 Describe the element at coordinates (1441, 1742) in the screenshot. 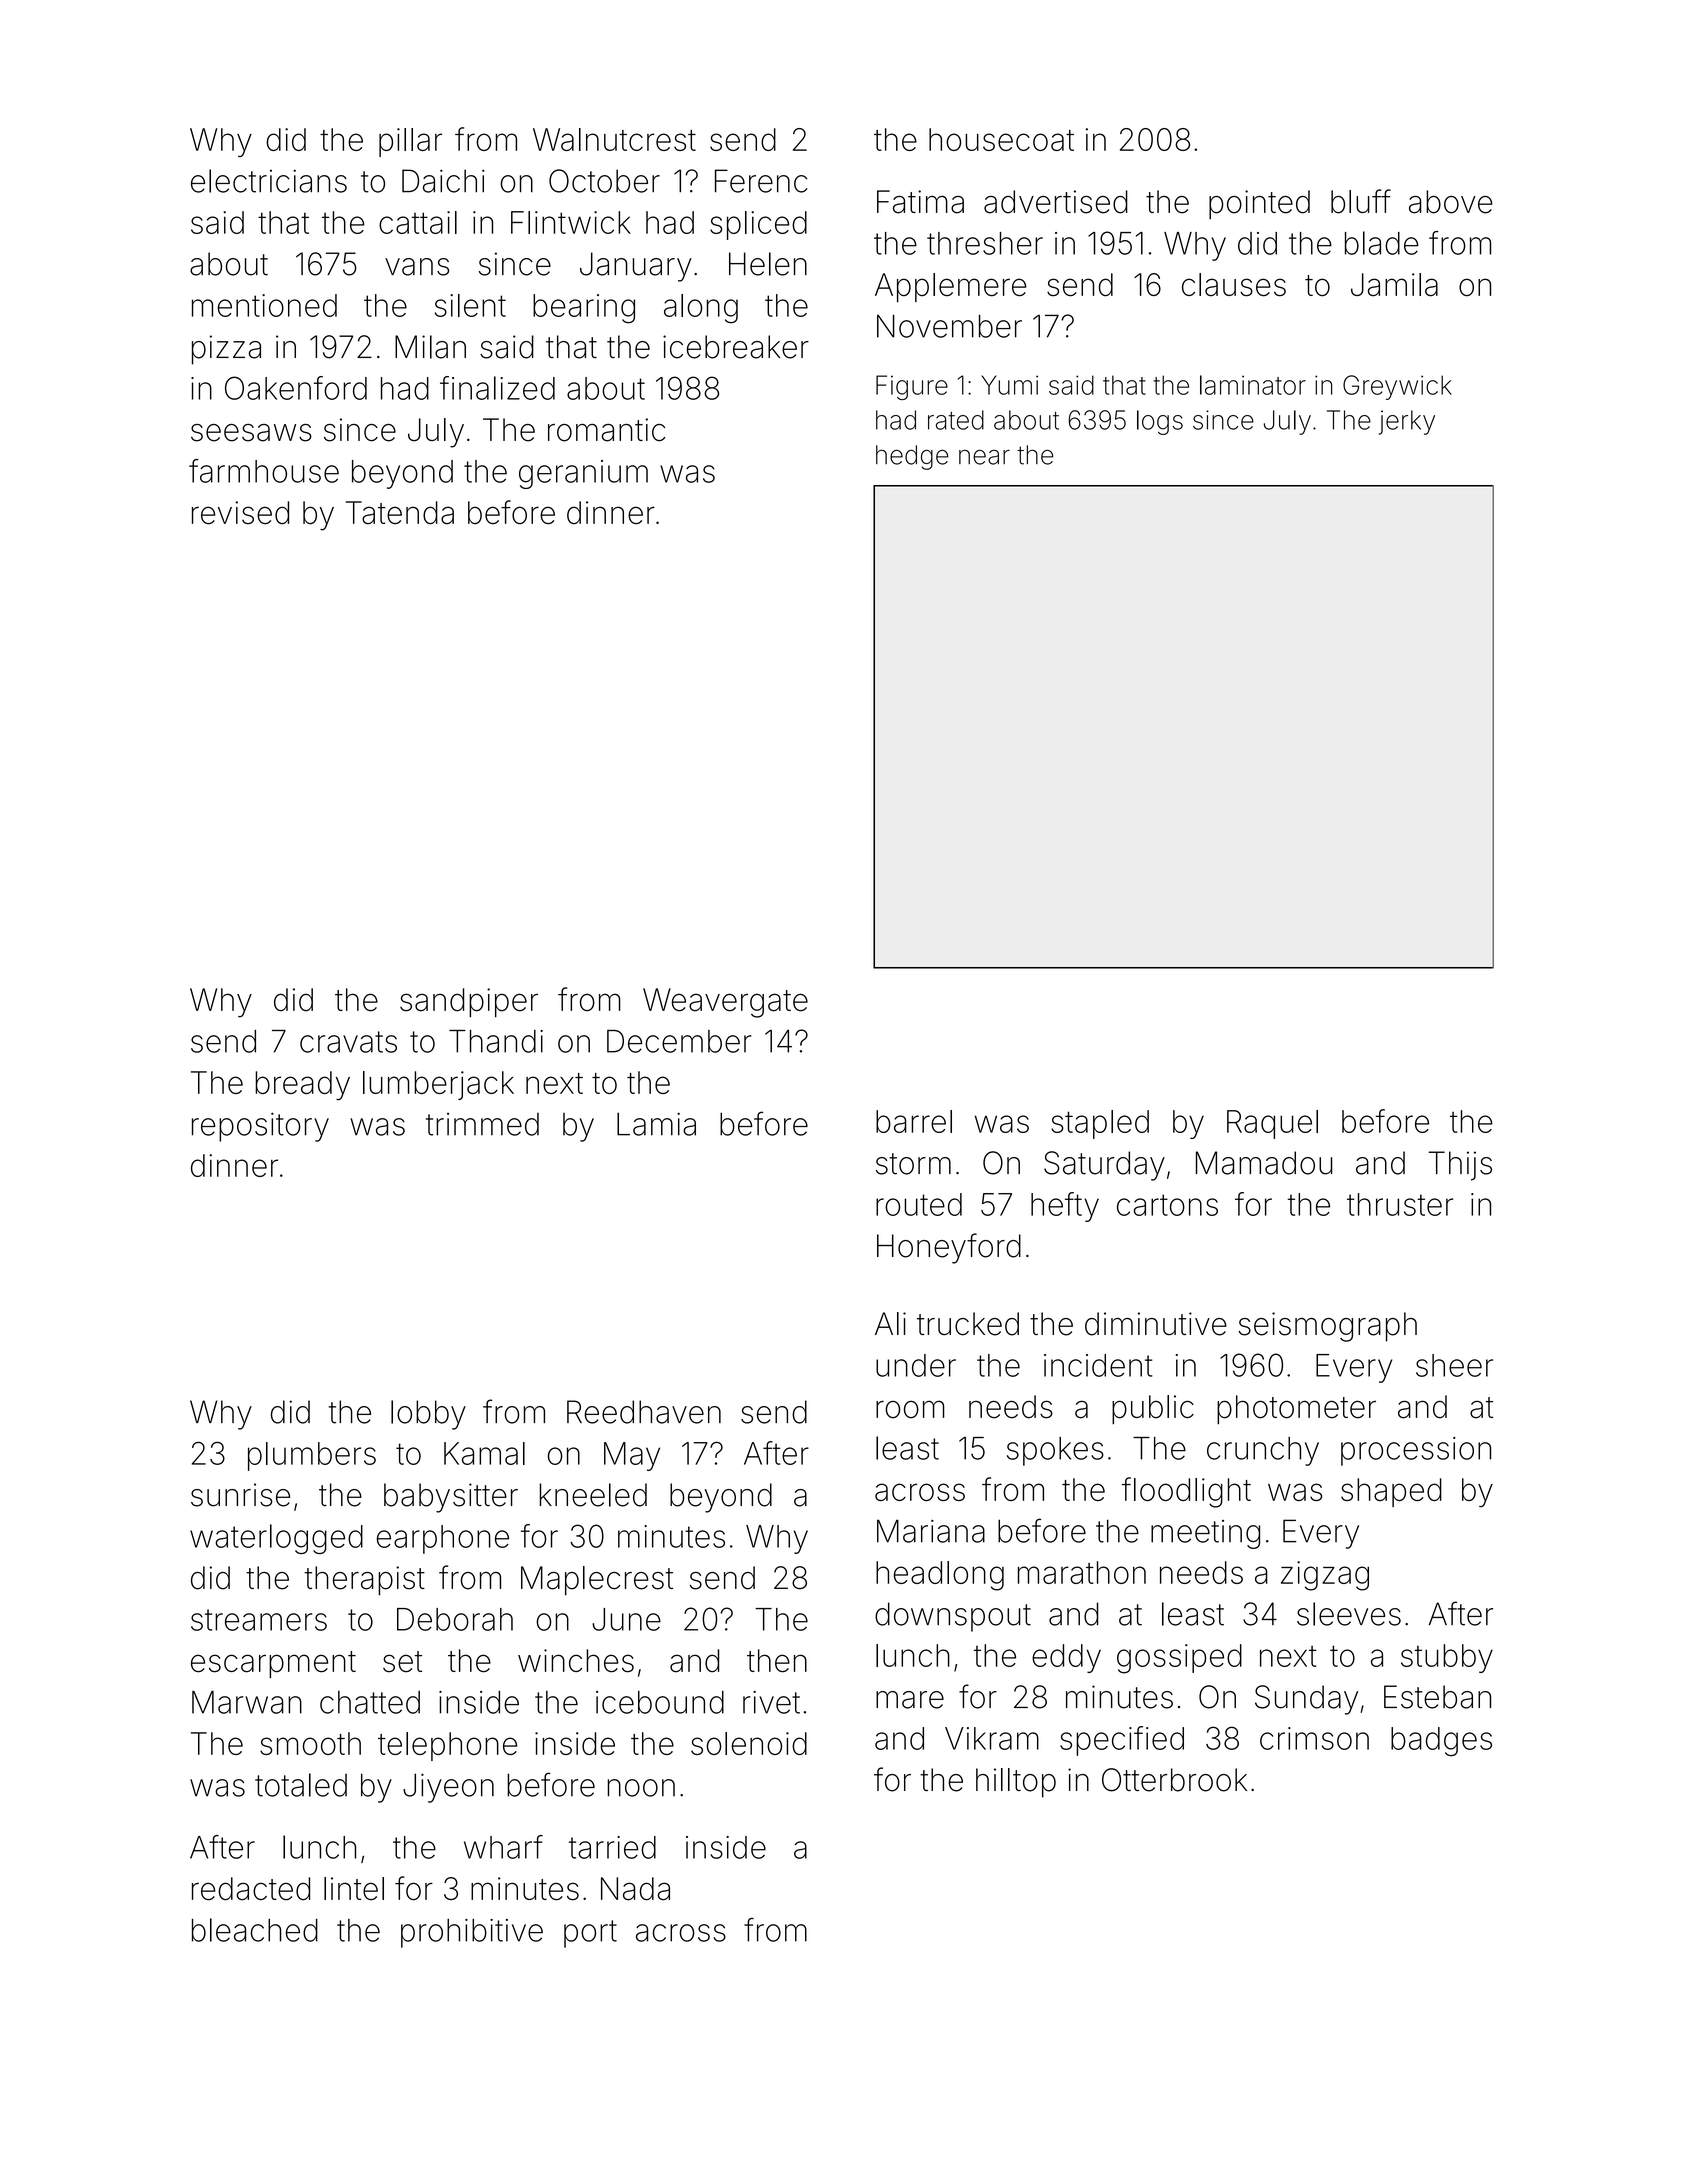

I see `badges` at that location.
